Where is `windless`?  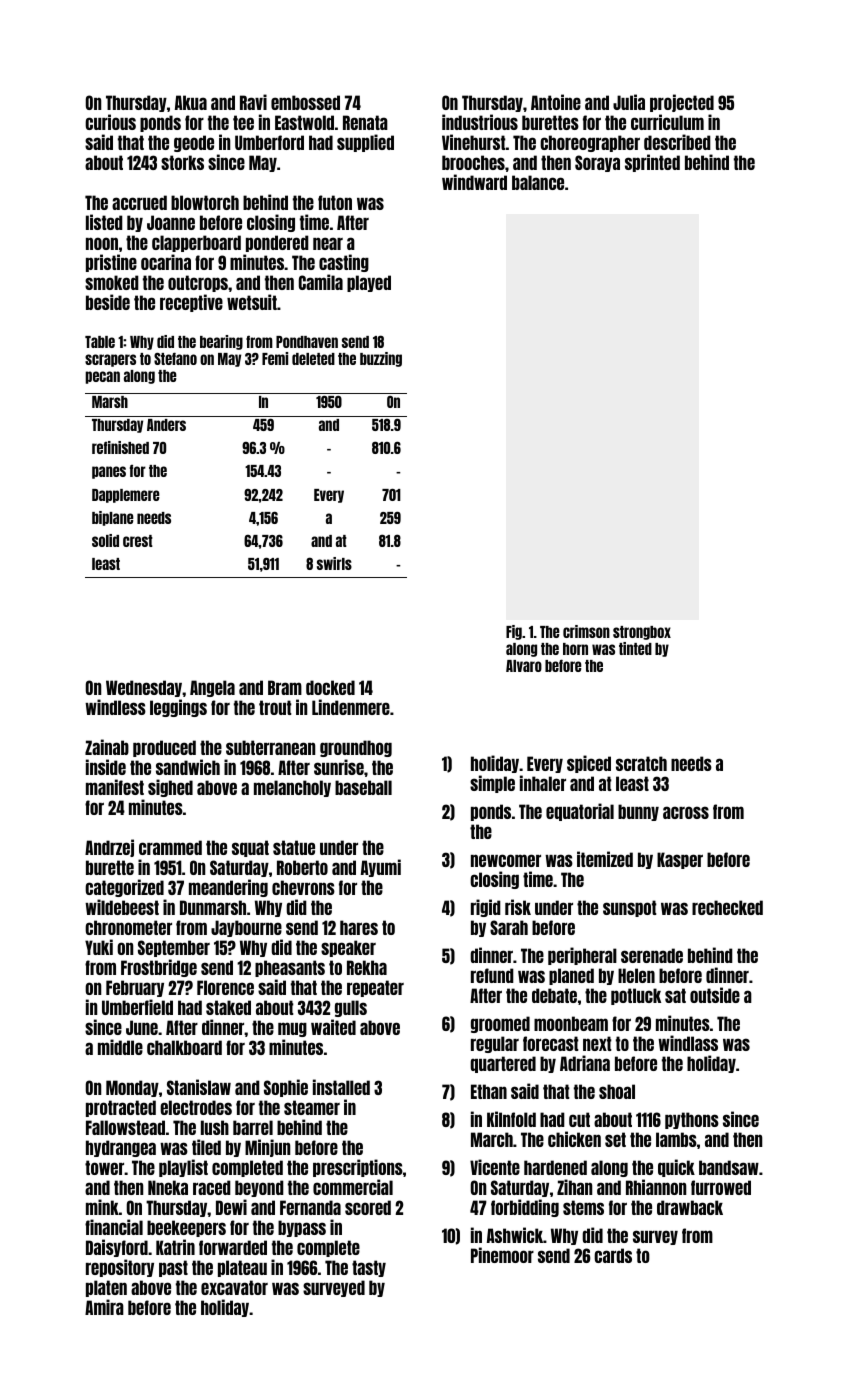 windless is located at coordinates (115, 707).
